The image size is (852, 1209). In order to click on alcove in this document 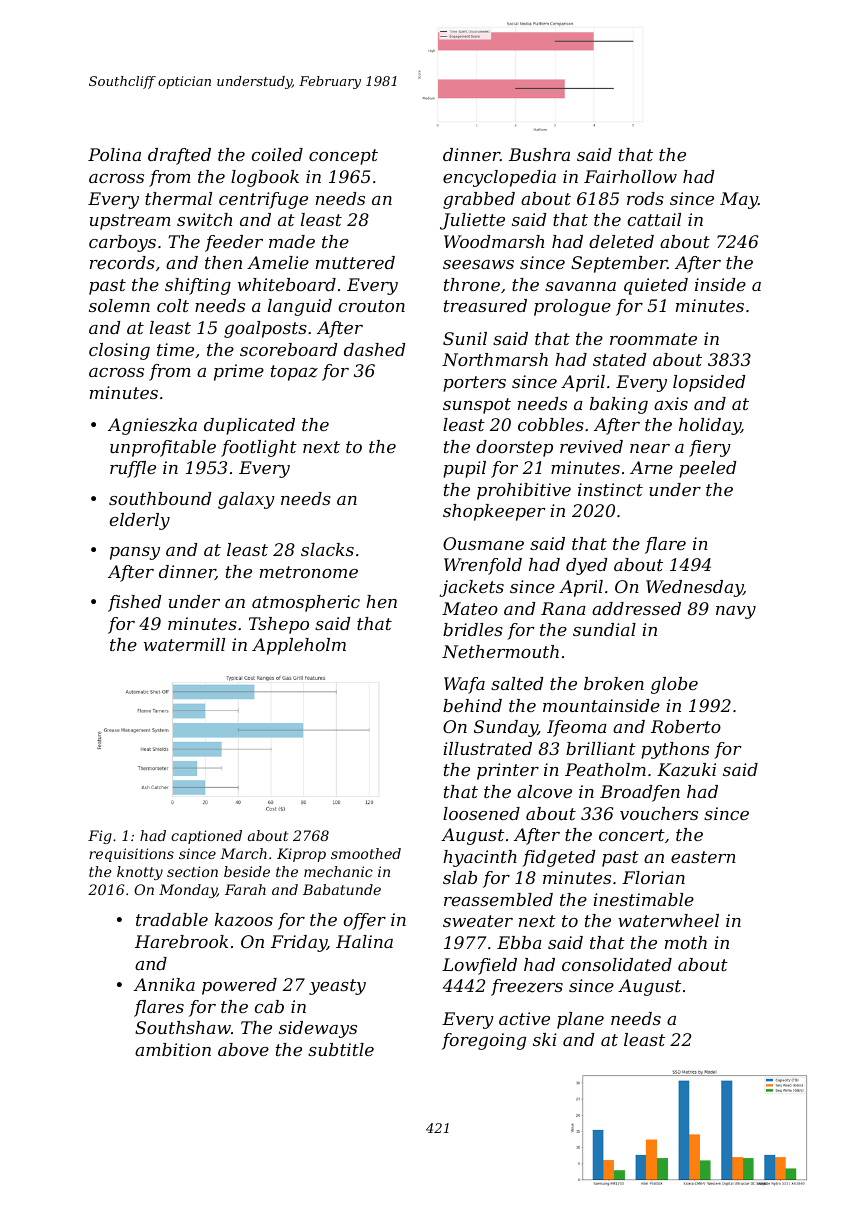, I will do `click(544, 791)`.
